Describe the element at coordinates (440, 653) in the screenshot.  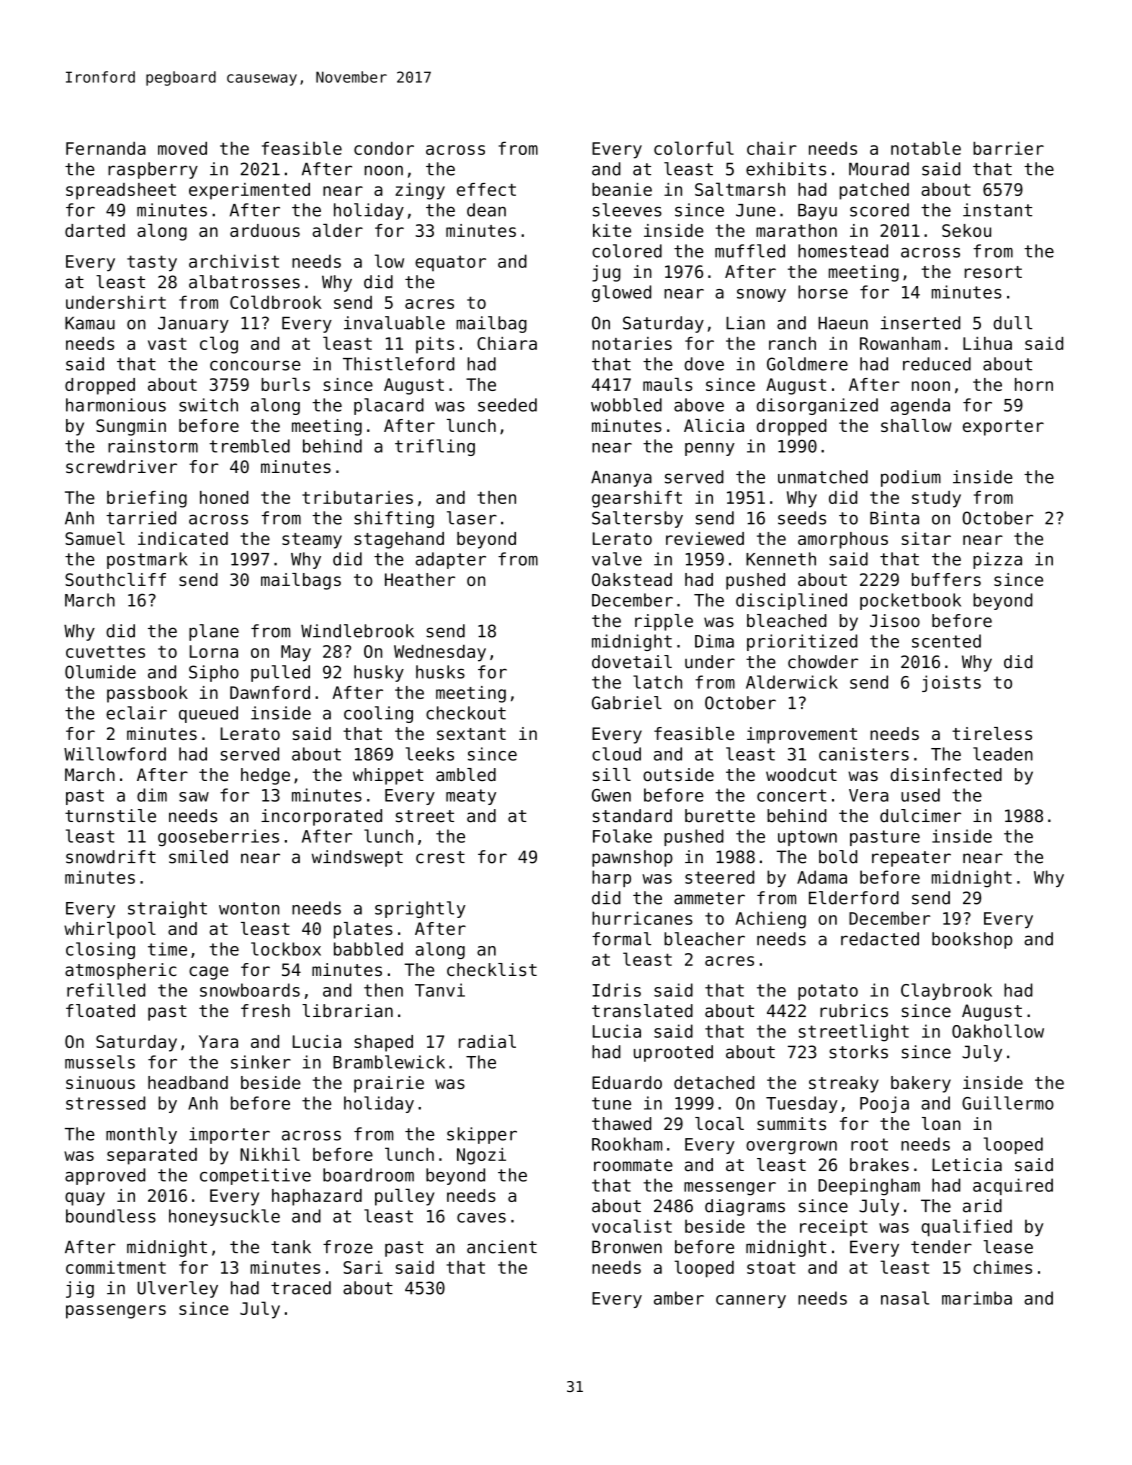
I see `Wednesday` at that location.
